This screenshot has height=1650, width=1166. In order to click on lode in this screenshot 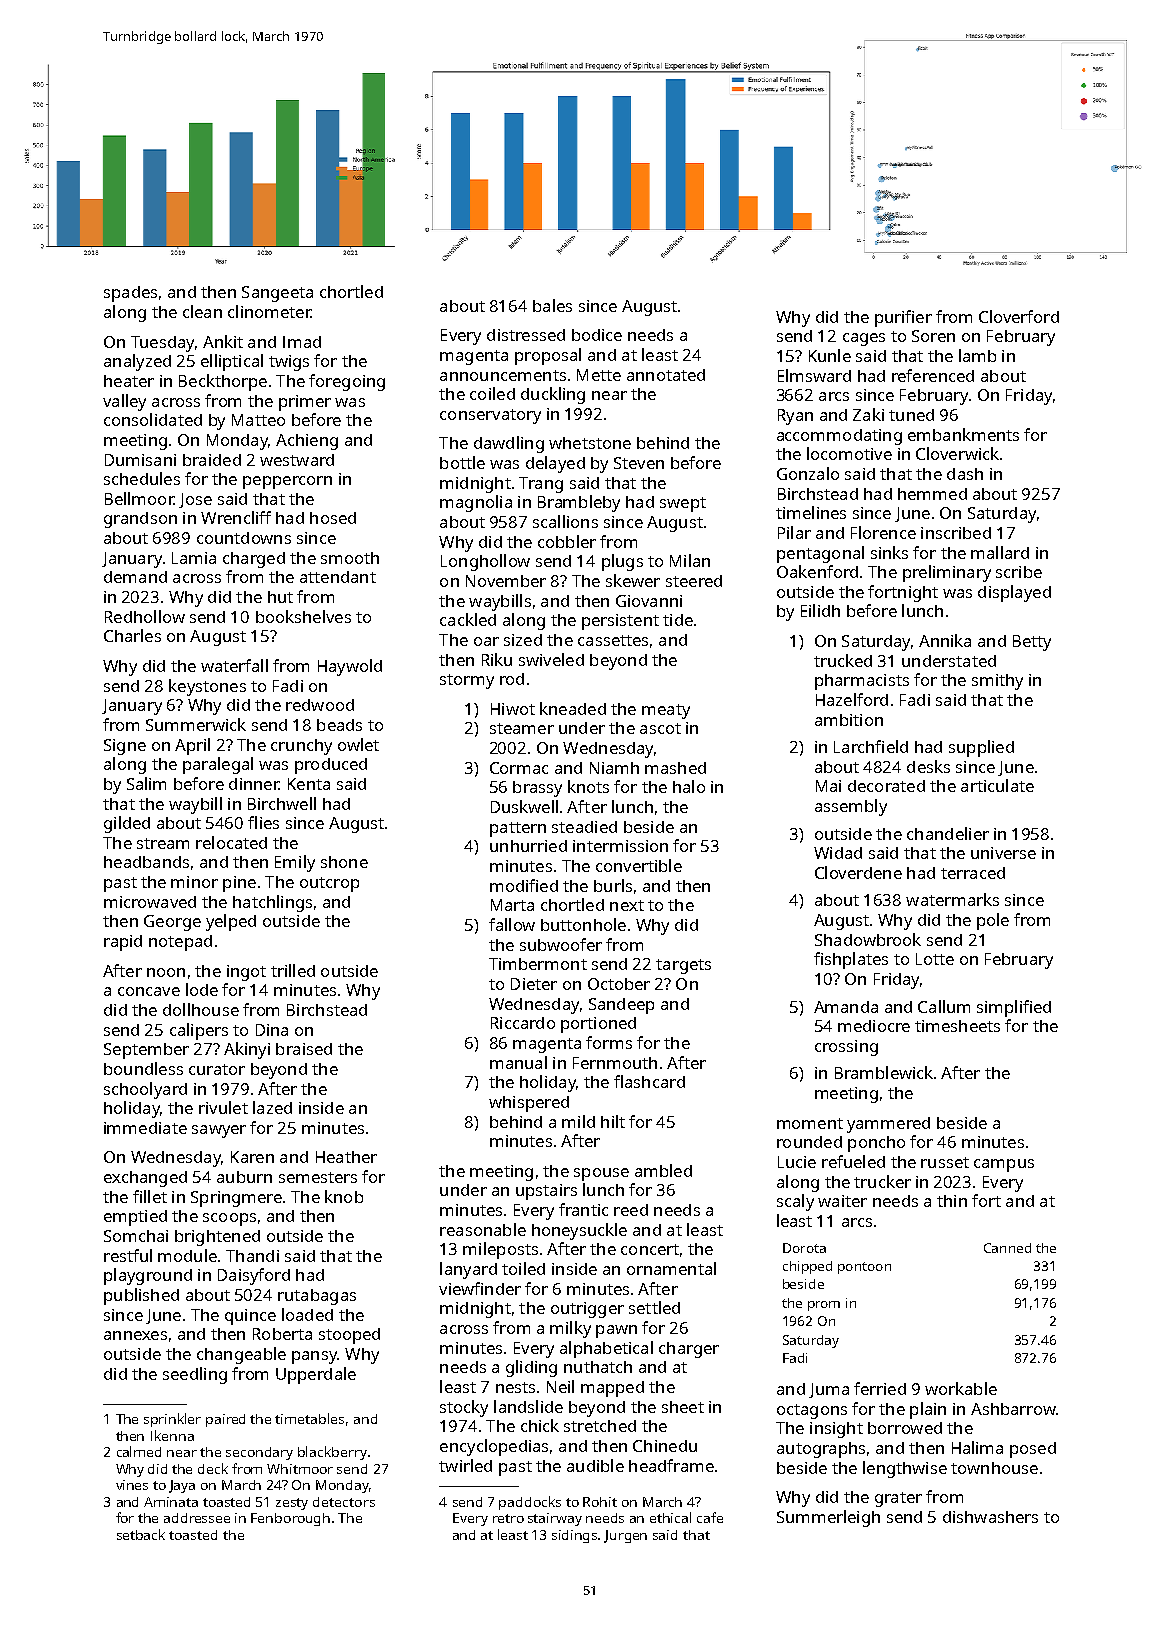, I will do `click(202, 989)`.
